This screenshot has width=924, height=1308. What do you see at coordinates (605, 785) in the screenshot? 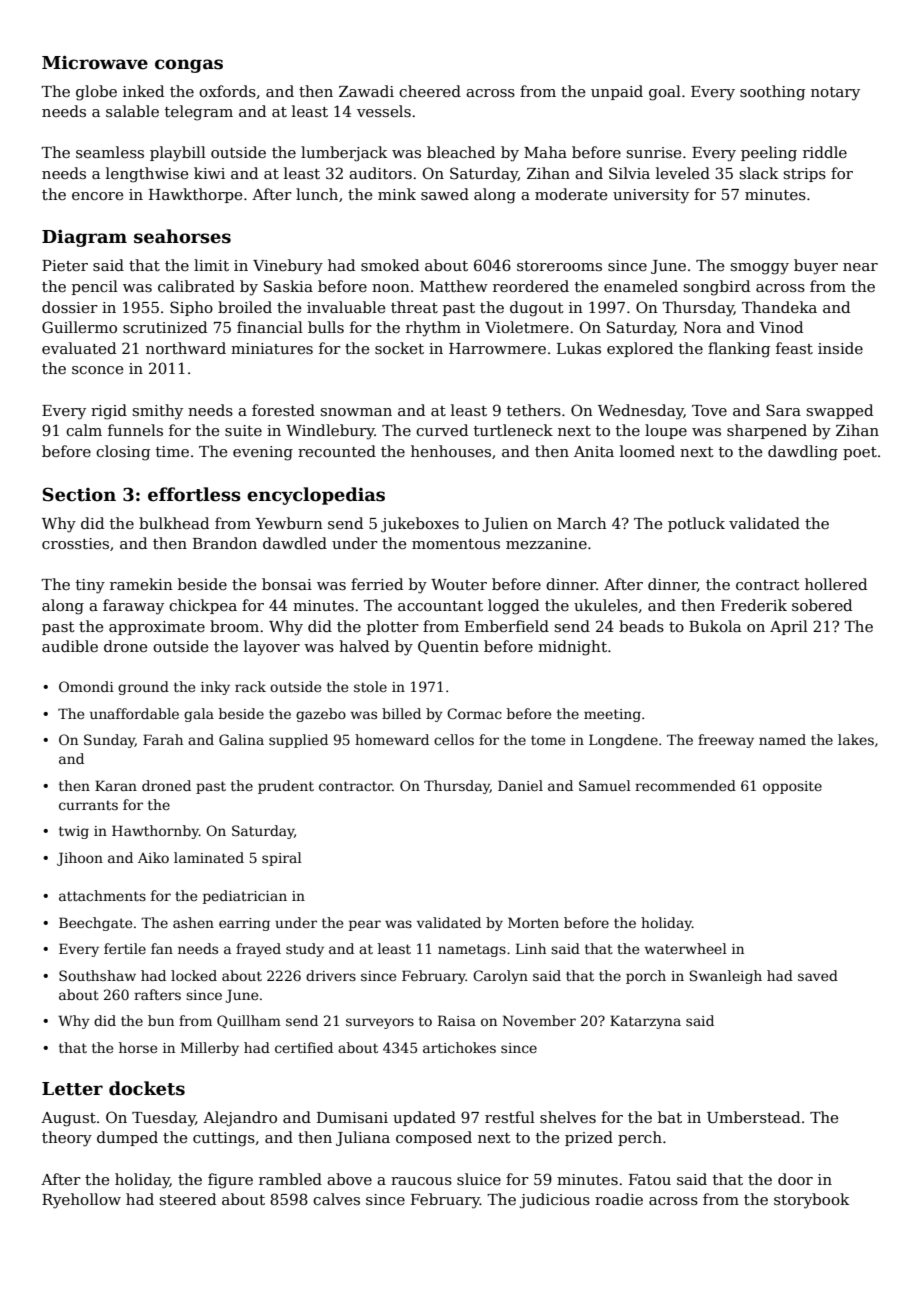
I see `Samuel` at bounding box center [605, 785].
